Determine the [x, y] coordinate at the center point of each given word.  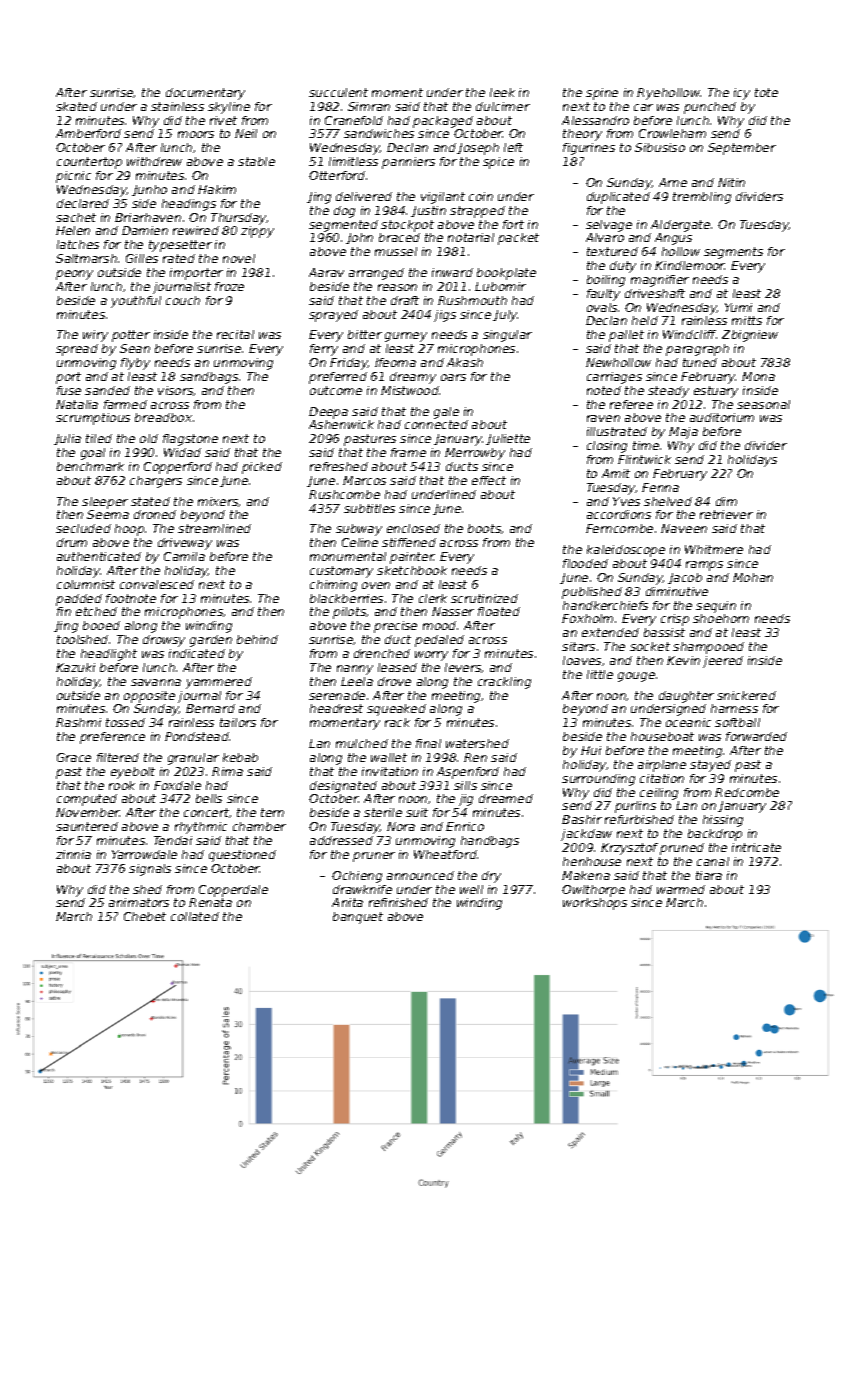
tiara [709, 875]
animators [139, 902]
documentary [205, 94]
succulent [338, 92]
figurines [589, 149]
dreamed [506, 798]
